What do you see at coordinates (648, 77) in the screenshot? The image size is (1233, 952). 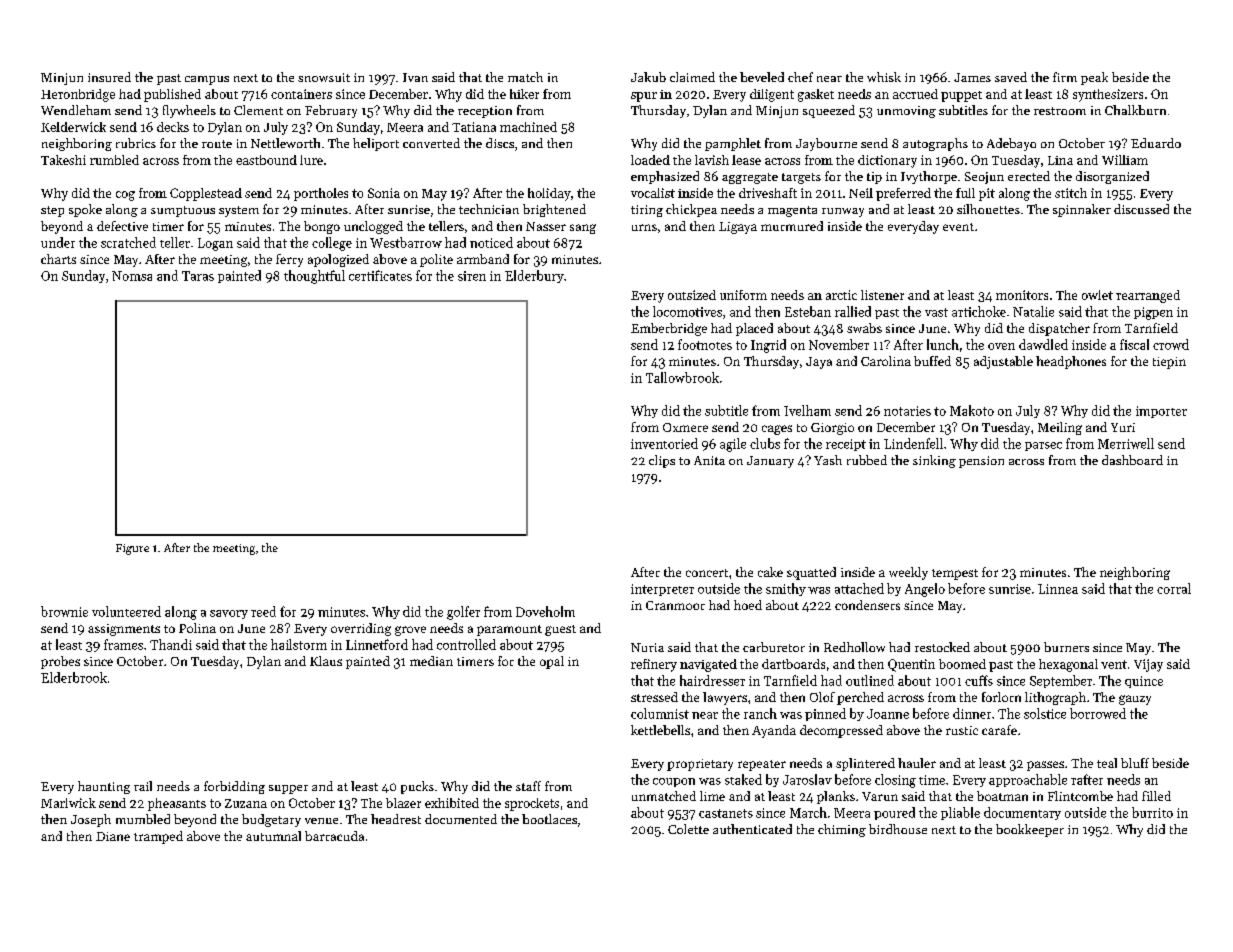 I see `Jakub` at bounding box center [648, 77].
